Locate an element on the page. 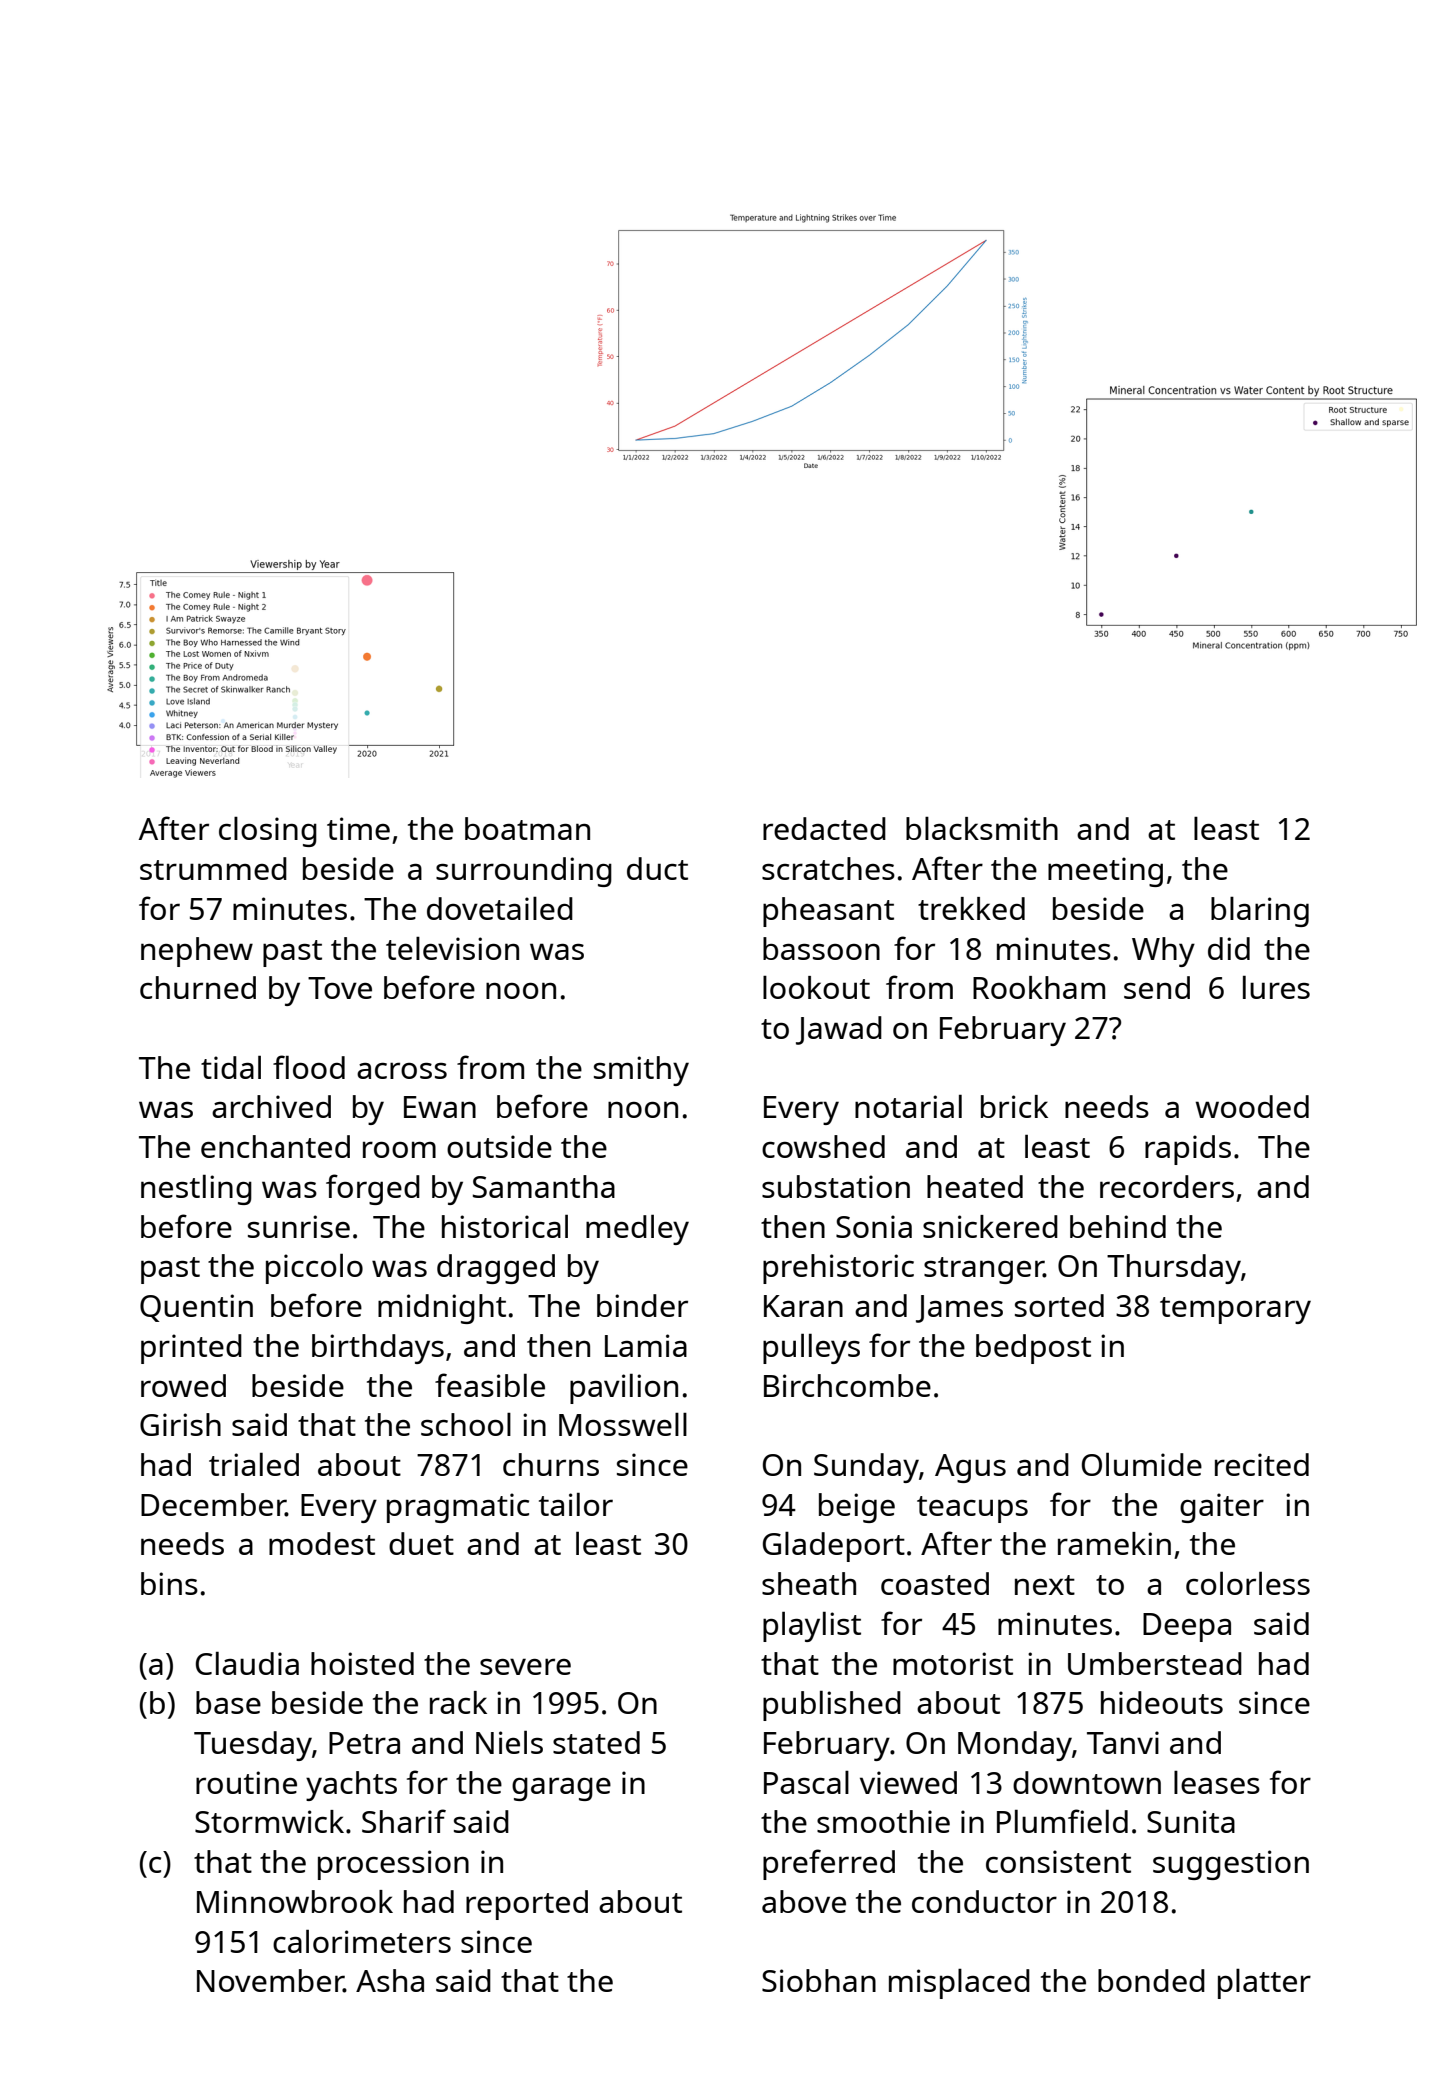 This image has width=1450, height=2100. meeting is located at coordinates (1105, 872).
